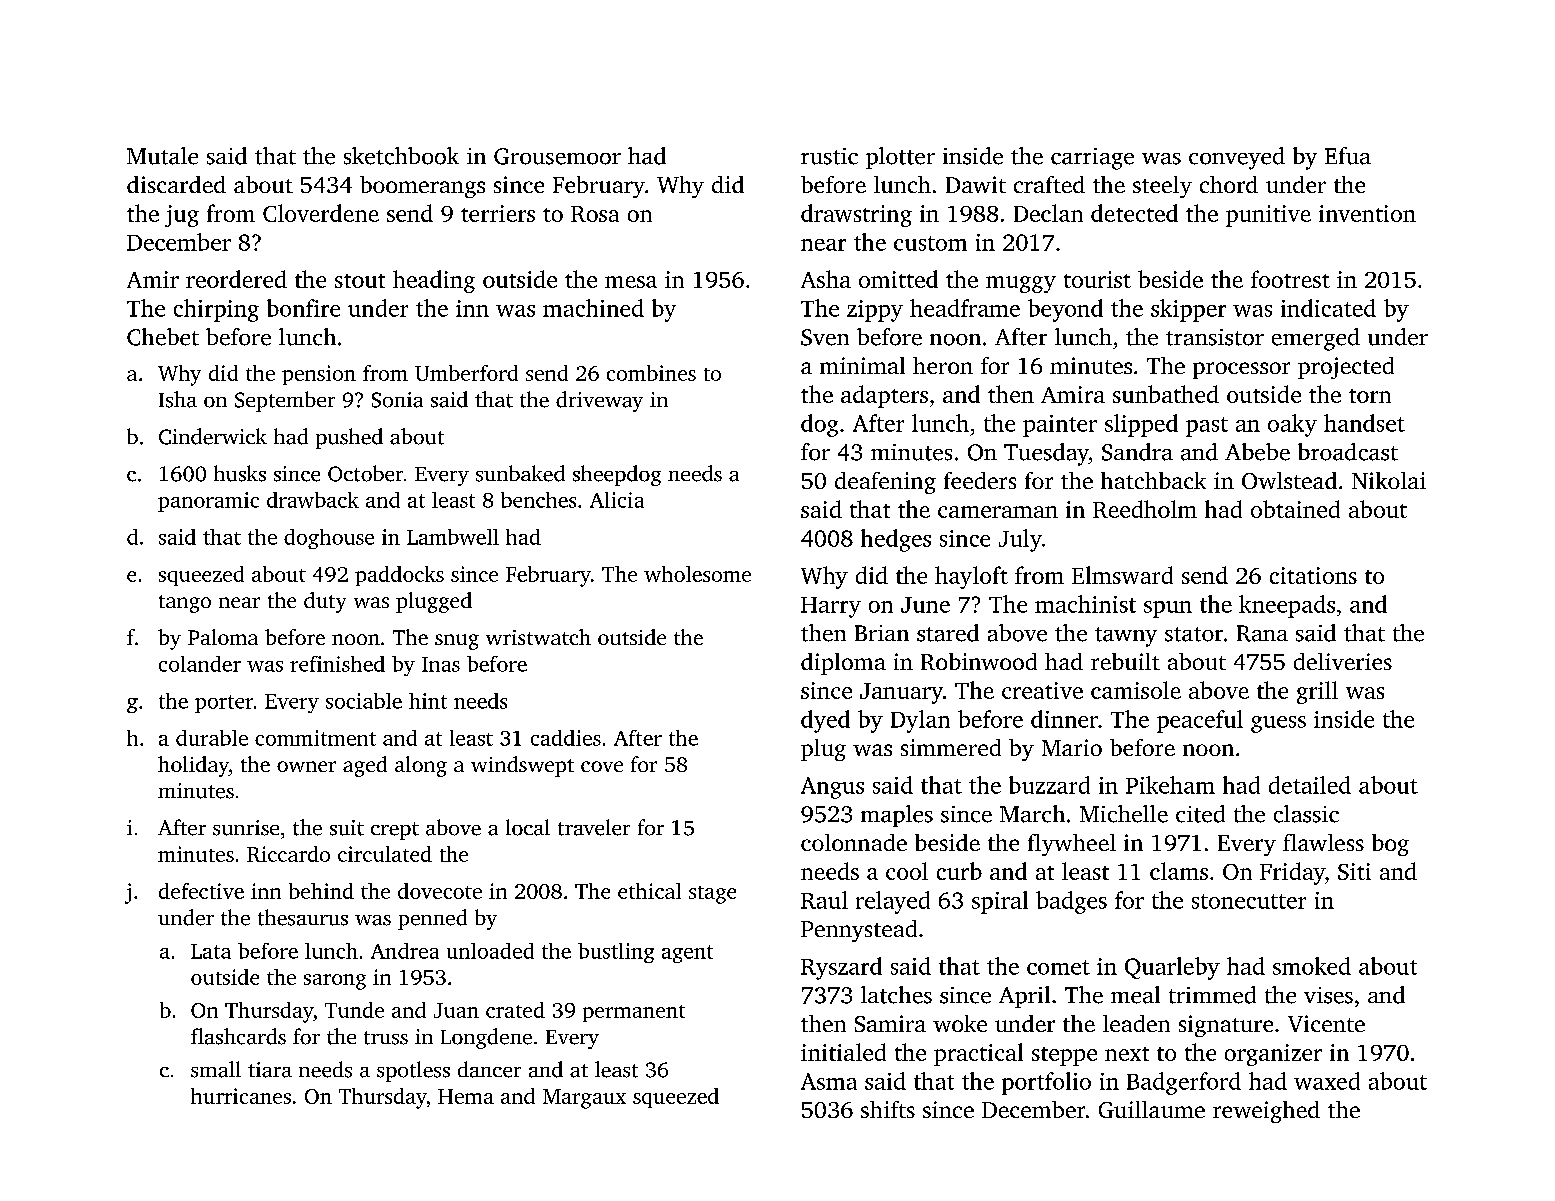  I want to click on wholesome, so click(697, 574).
